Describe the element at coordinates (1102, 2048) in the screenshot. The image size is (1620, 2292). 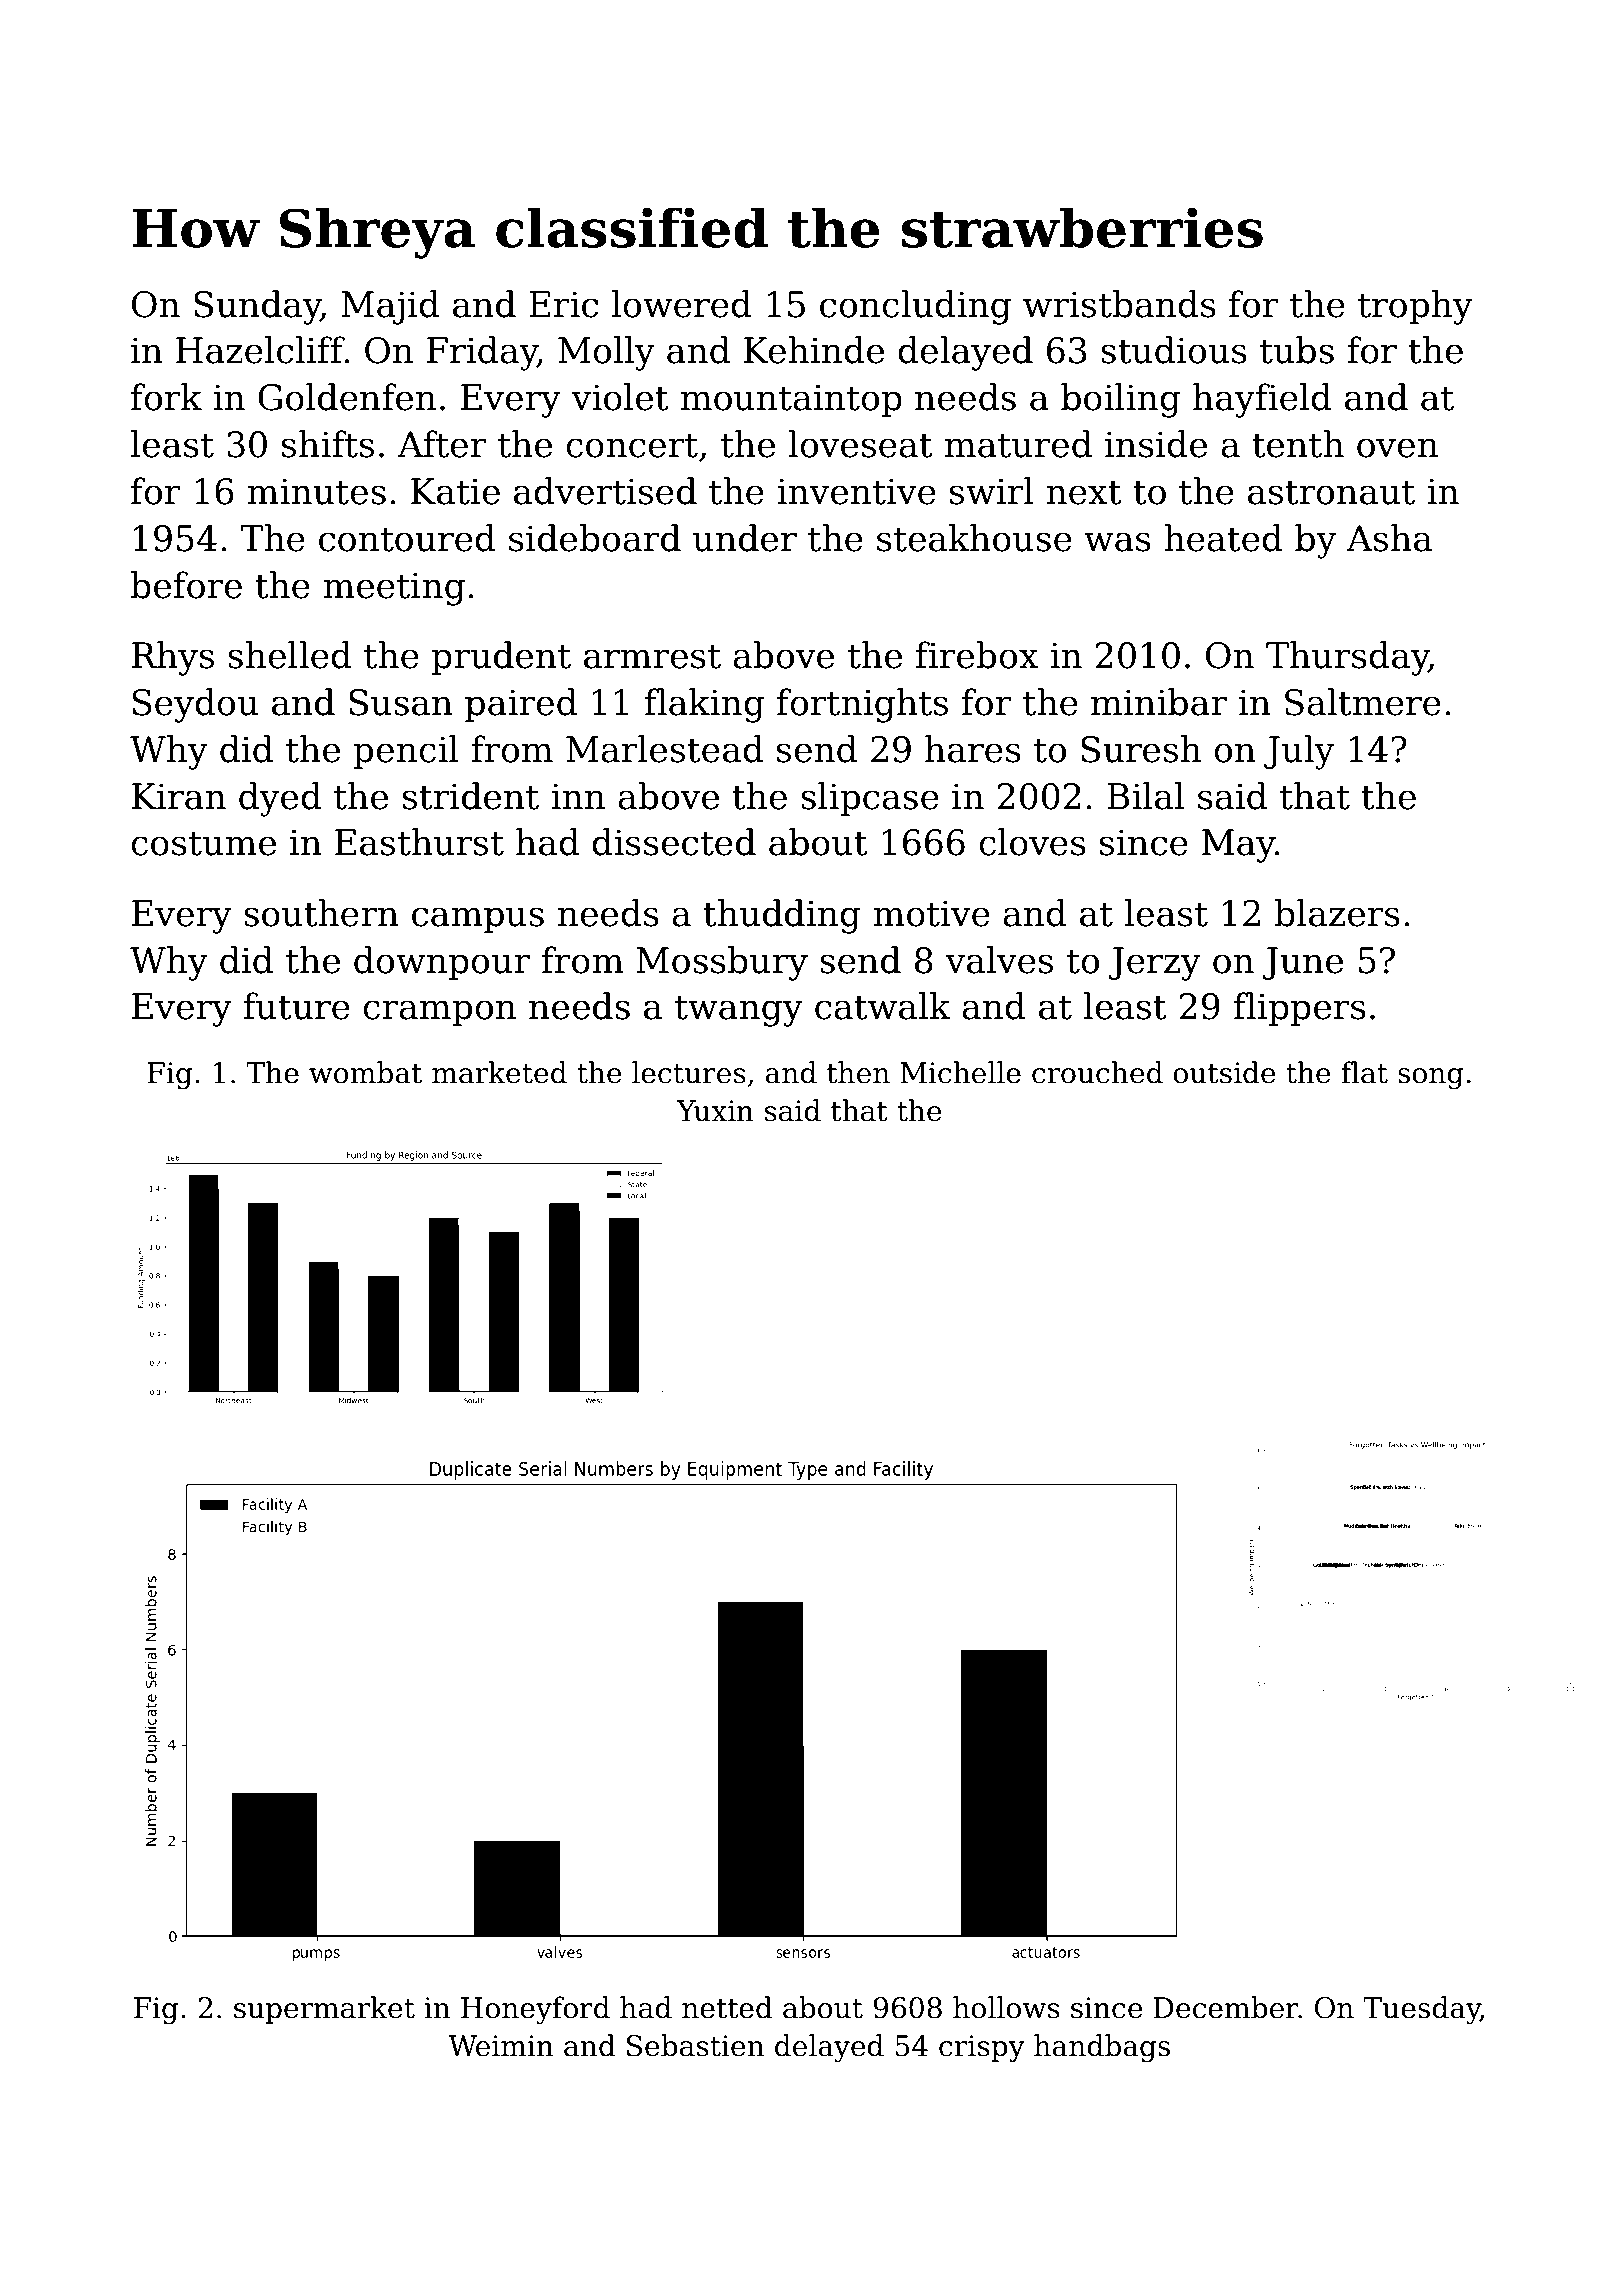
I see `handbags` at that location.
